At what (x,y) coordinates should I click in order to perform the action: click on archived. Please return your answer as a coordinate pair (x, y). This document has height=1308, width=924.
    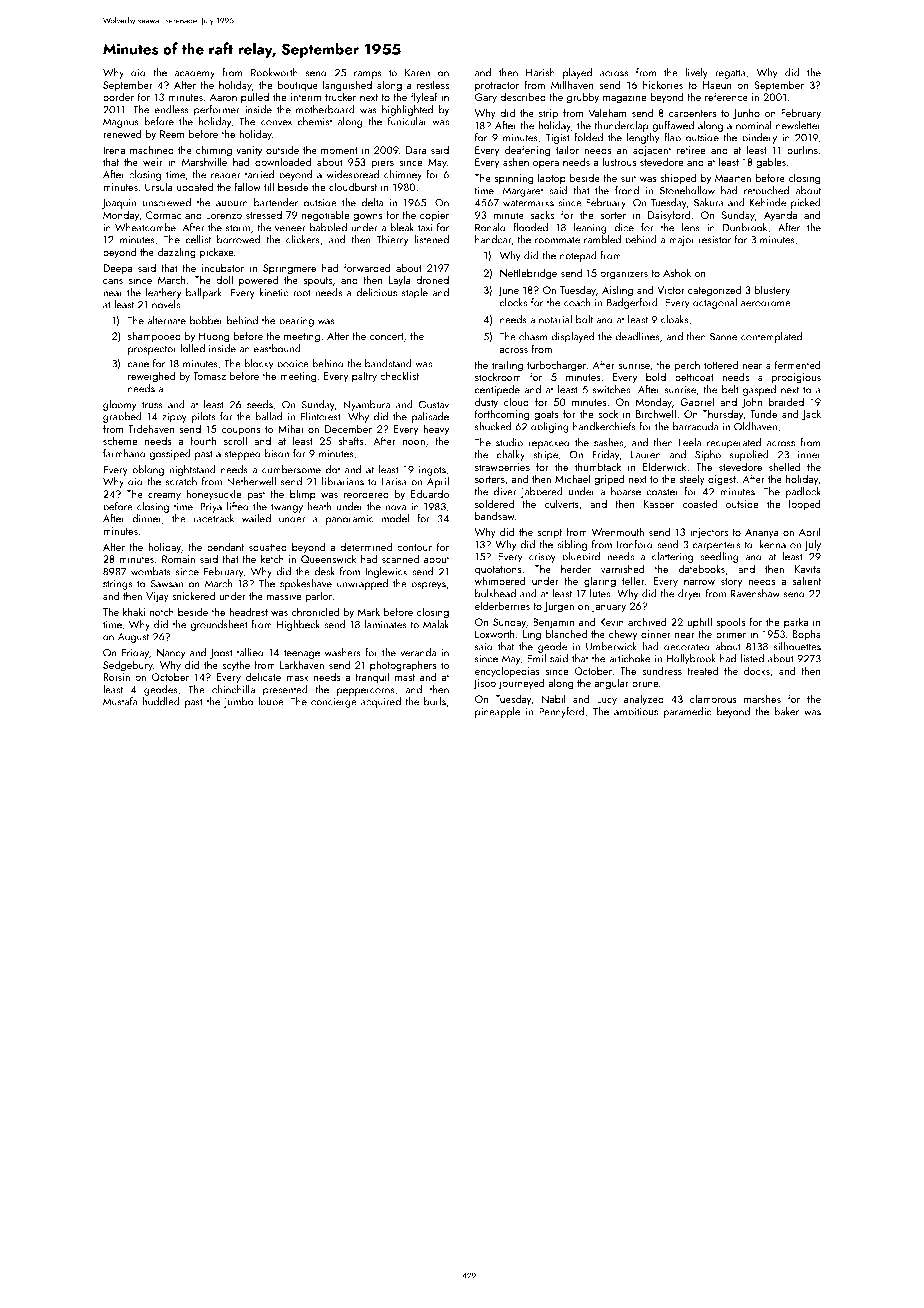
    Looking at the image, I should click on (647, 621).
